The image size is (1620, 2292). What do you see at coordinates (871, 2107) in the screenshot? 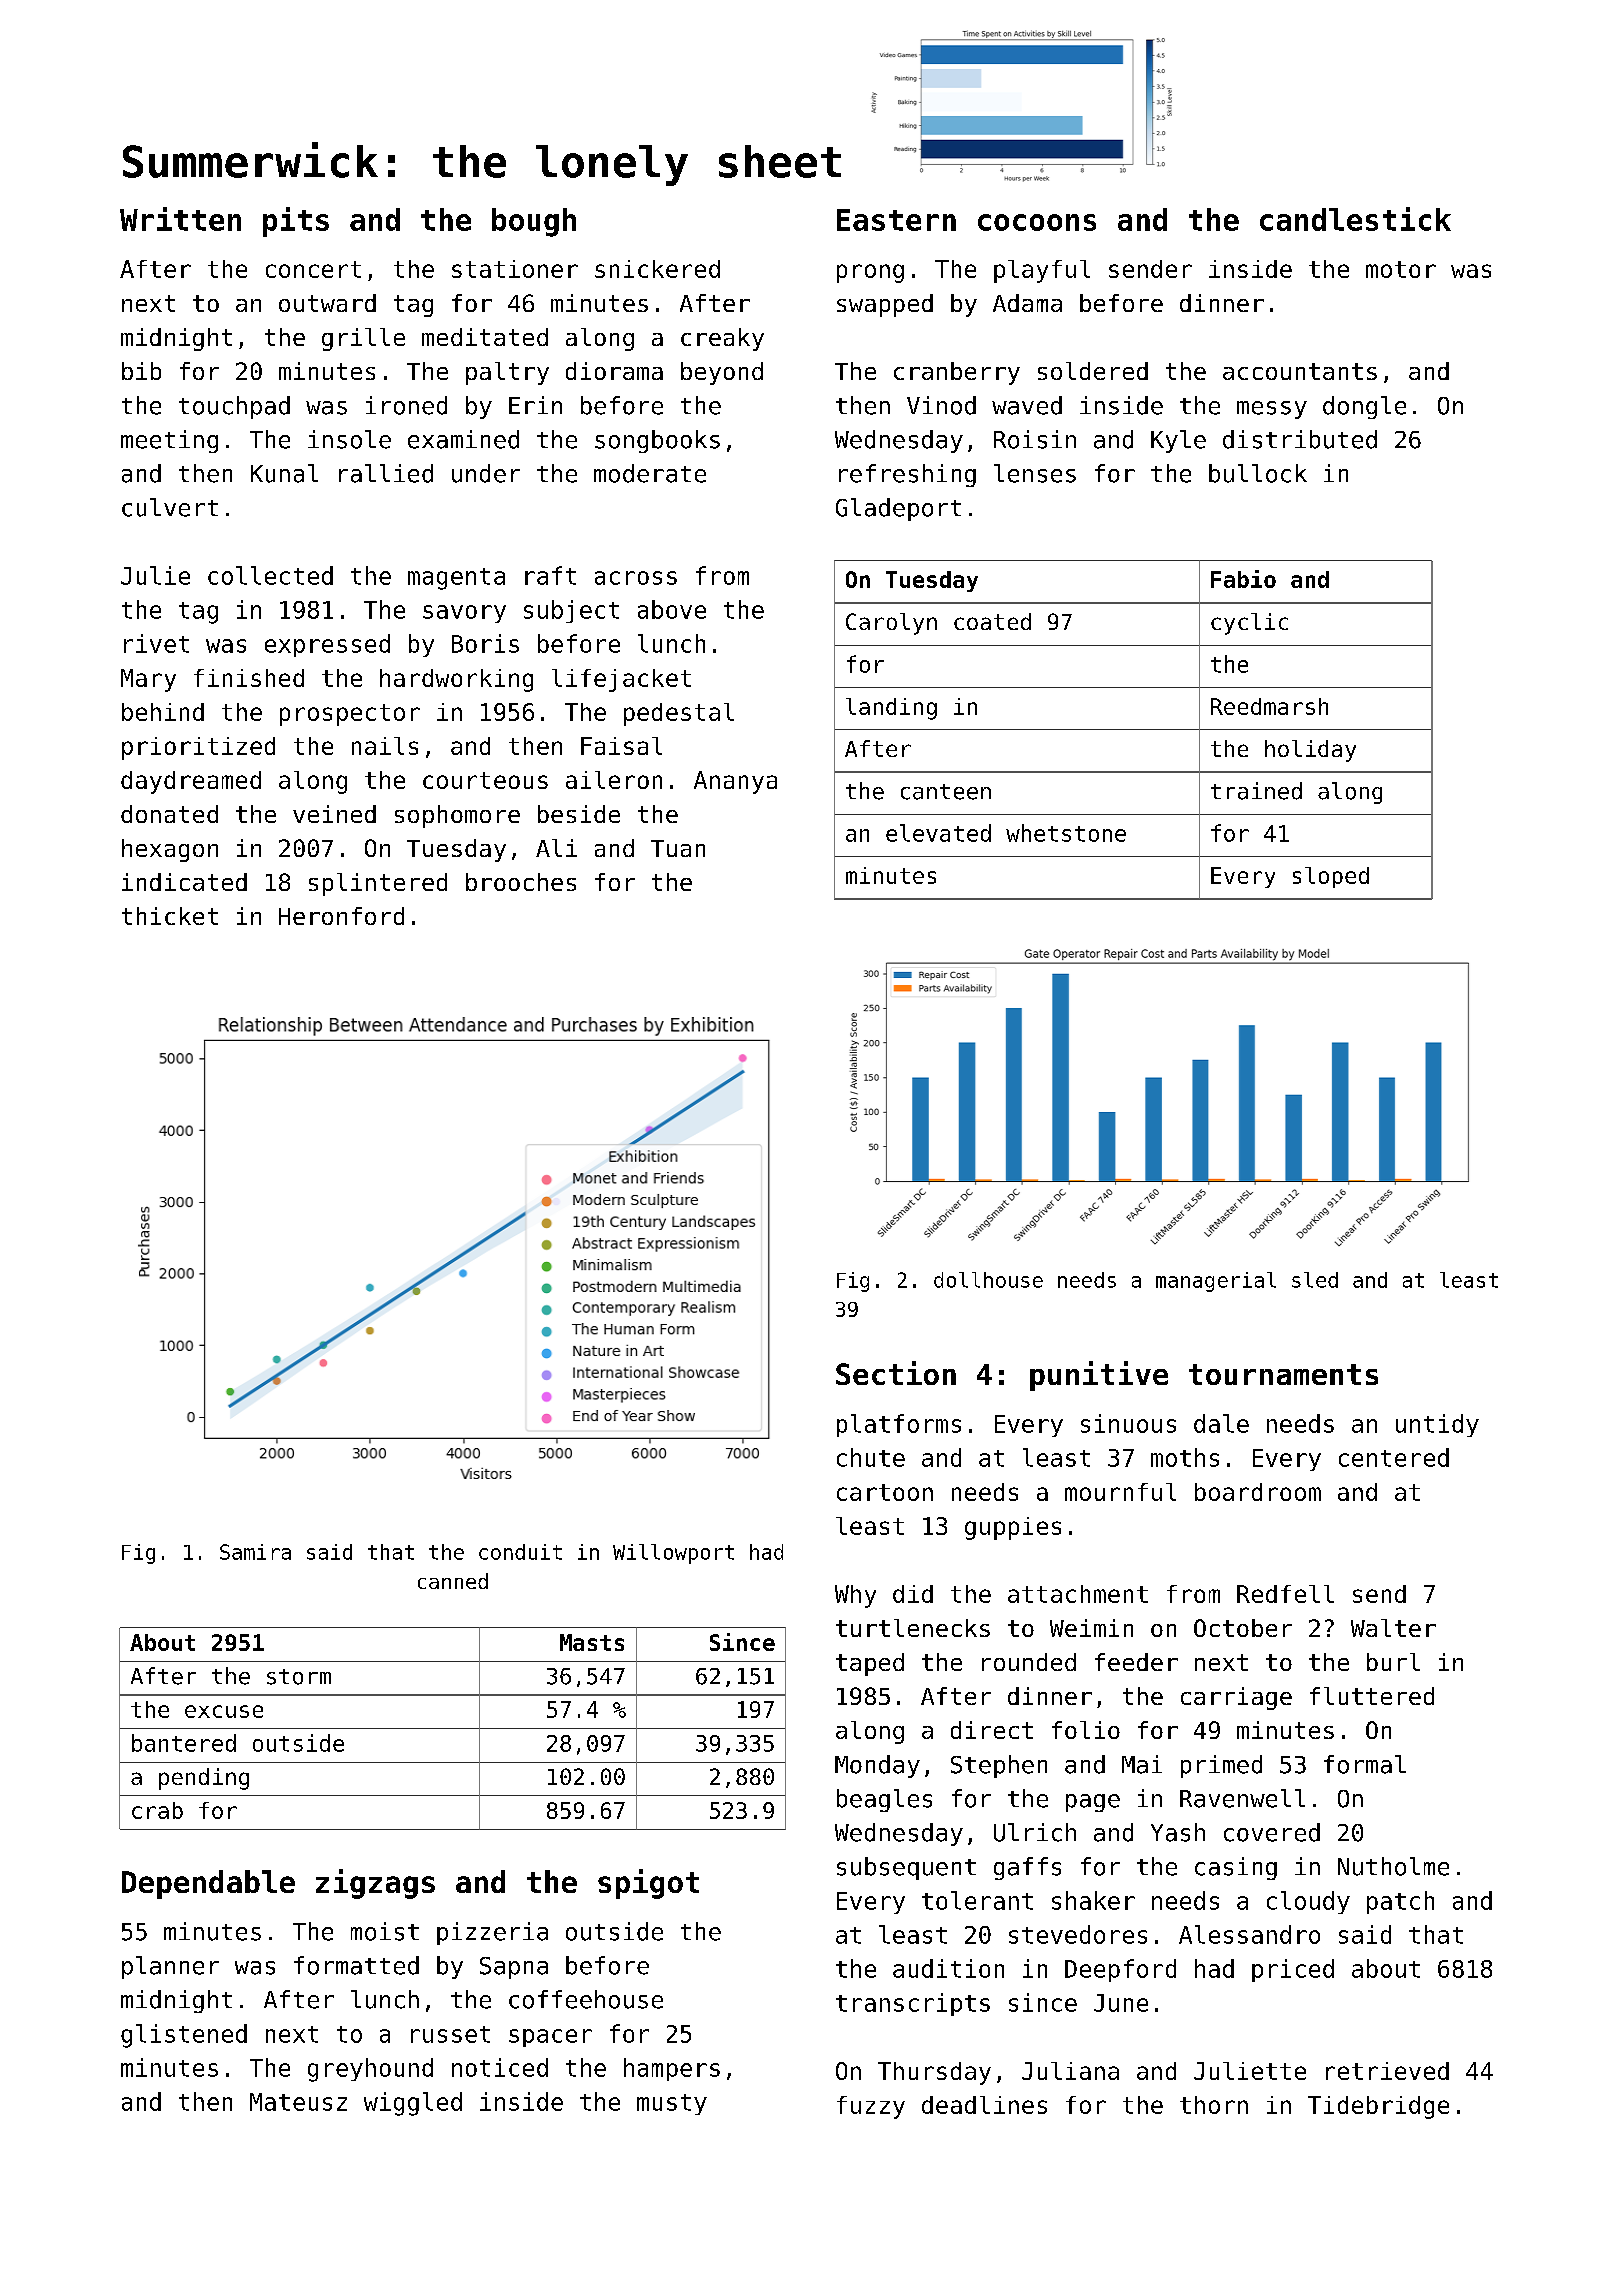
I see `fuzzy` at bounding box center [871, 2107].
